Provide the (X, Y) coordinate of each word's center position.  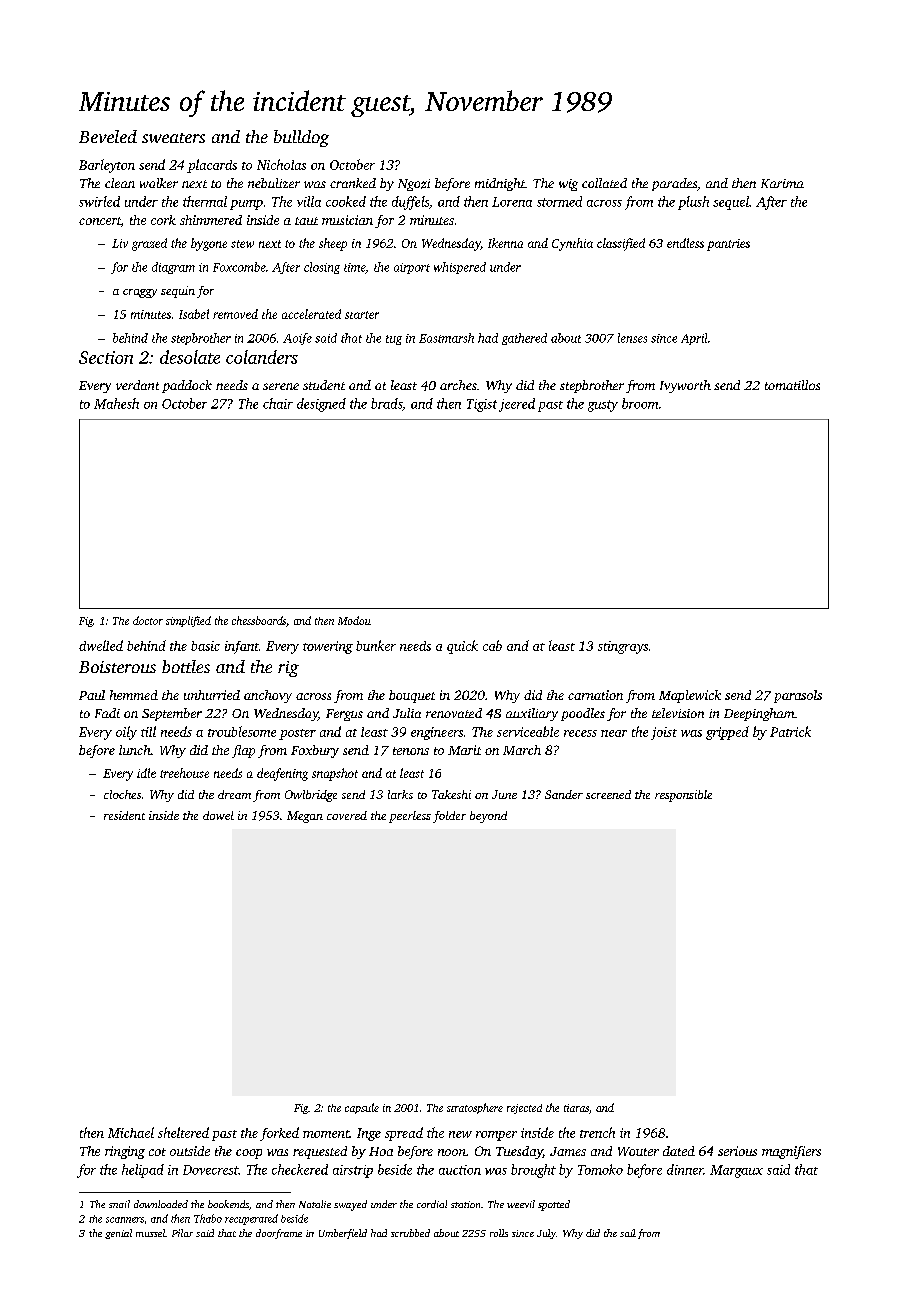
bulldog (301, 138)
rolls (499, 1233)
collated (604, 183)
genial (118, 1234)
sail (628, 1233)
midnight (500, 184)
